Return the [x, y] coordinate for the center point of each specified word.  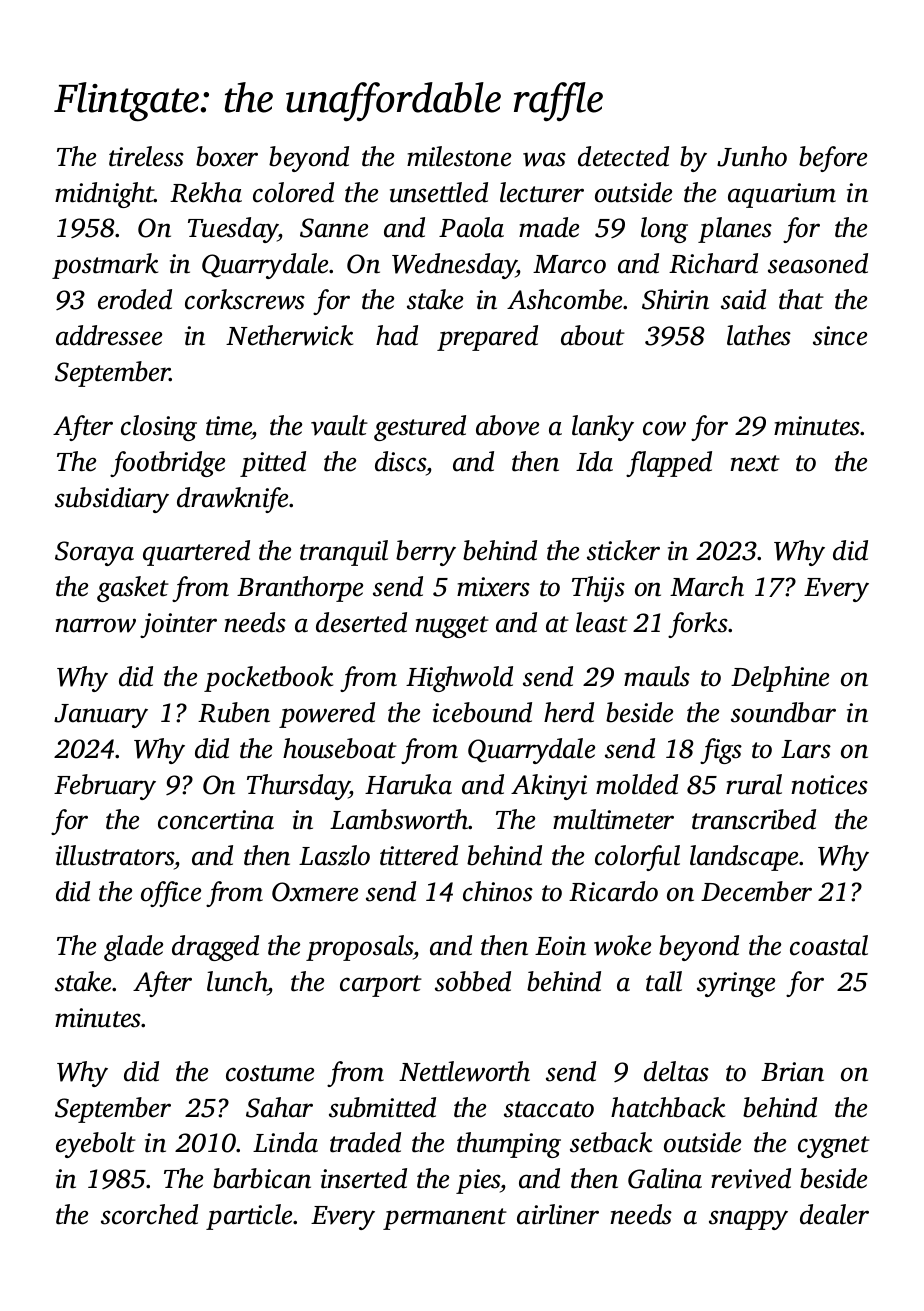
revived [751, 1178]
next [755, 463]
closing [159, 428]
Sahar [279, 1107]
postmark [105, 266]
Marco [569, 264]
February [105, 787]
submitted [382, 1107]
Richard [713, 263]
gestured [420, 428]
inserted [364, 1178]
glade [133, 948]
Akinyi [549, 787]
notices [829, 785]
